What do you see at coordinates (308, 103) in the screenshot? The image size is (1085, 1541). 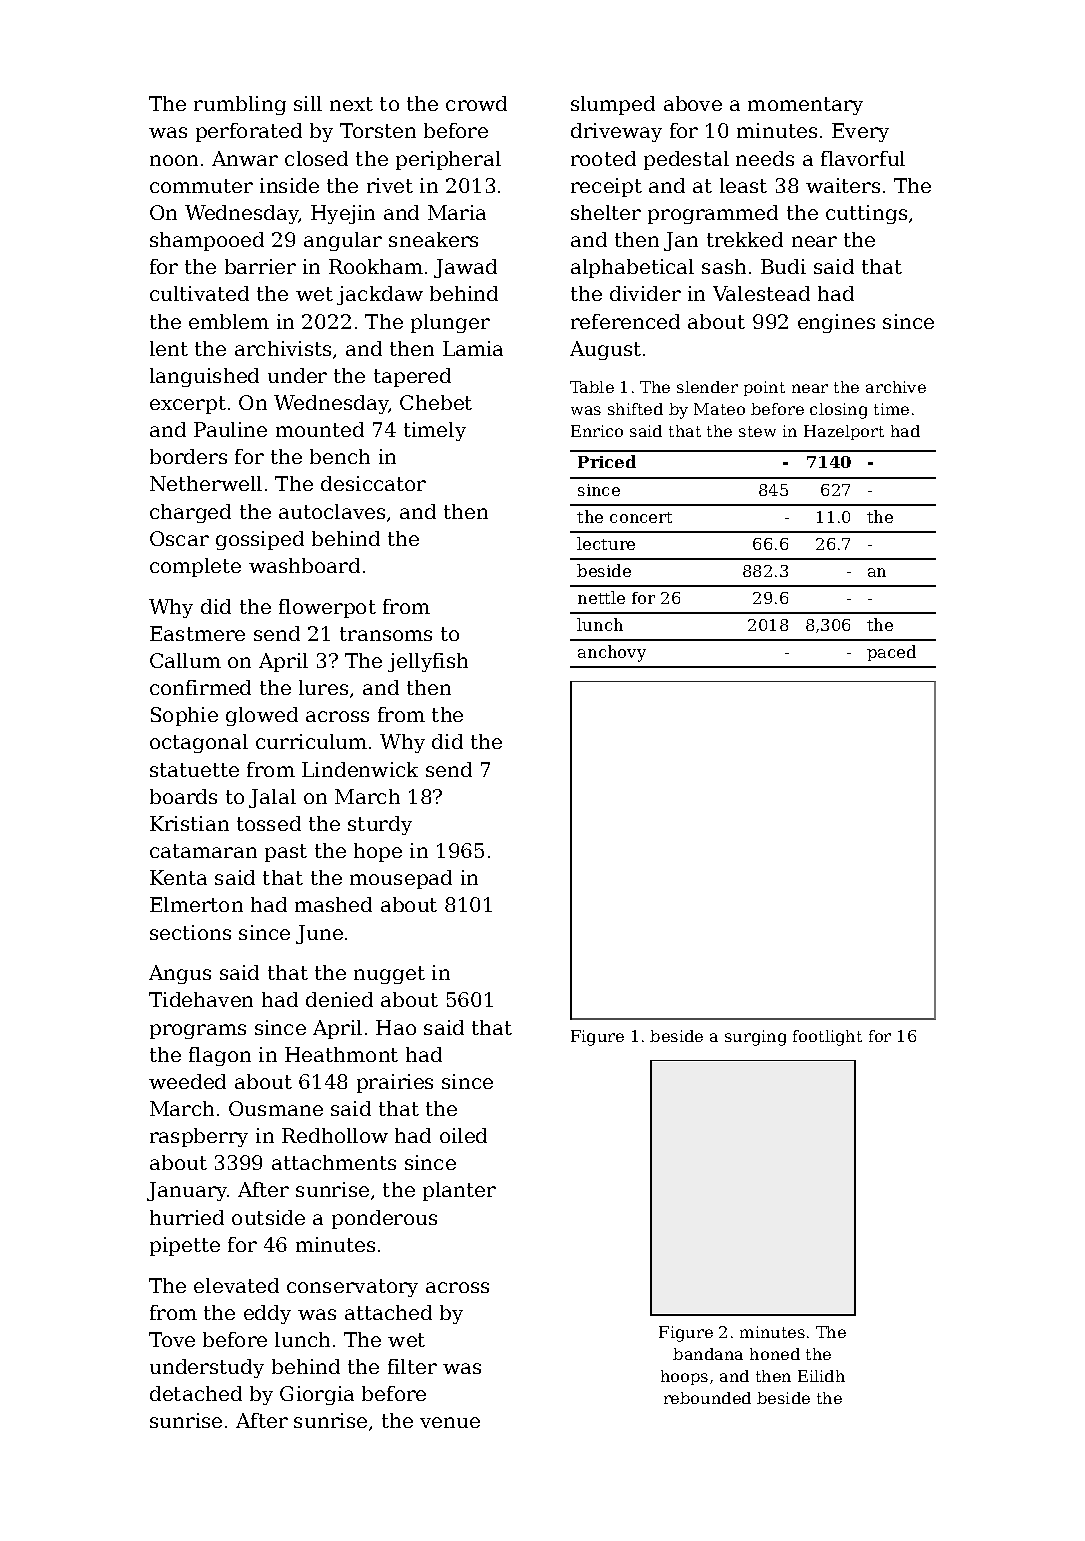 I see `sill` at bounding box center [308, 103].
